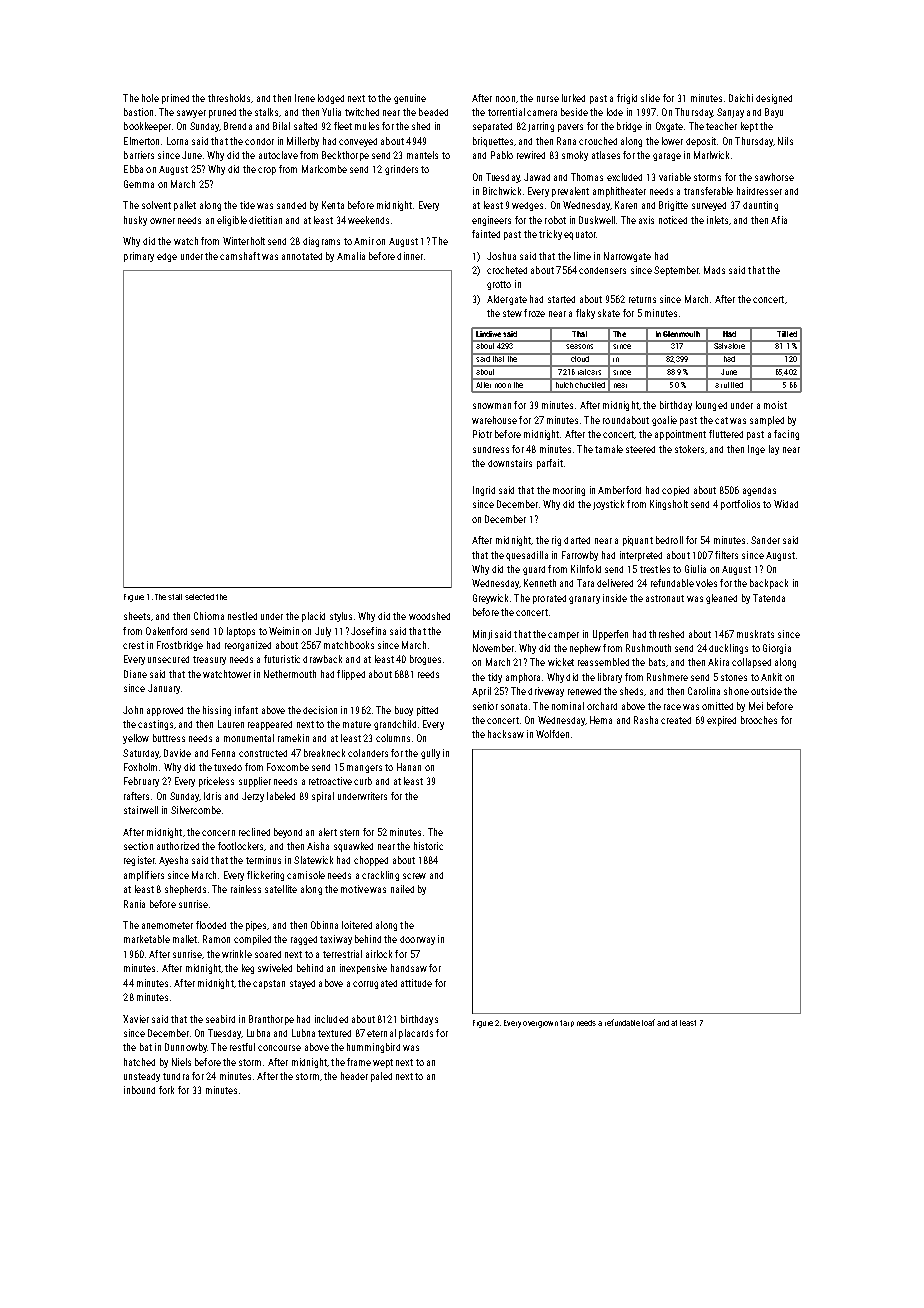  What do you see at coordinates (364, 241) in the screenshot?
I see `Amir` at bounding box center [364, 241].
